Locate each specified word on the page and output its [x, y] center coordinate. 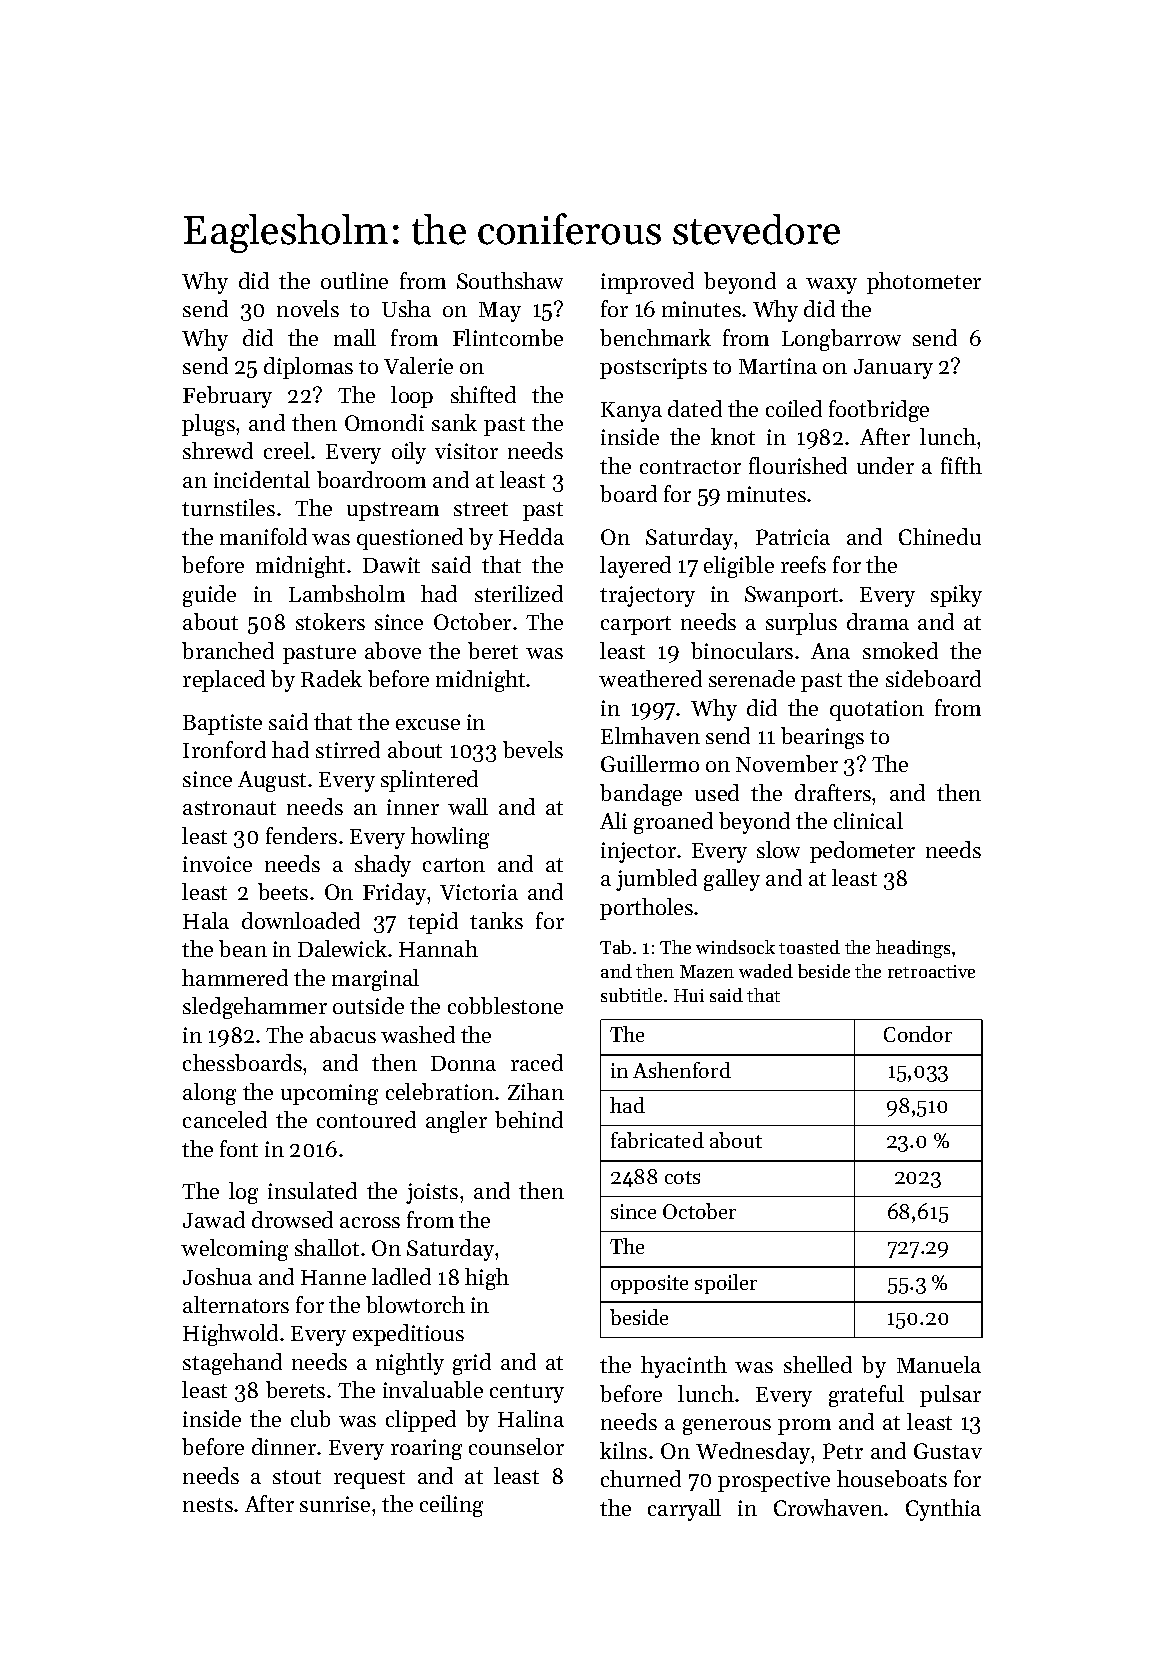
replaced [224, 681]
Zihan [536, 1091]
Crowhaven [828, 1507]
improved [647, 283]
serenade [752, 678]
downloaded [301, 920]
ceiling [451, 1506]
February [227, 397]
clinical [868, 820]
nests [208, 1505]
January [893, 369]
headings [913, 949]
